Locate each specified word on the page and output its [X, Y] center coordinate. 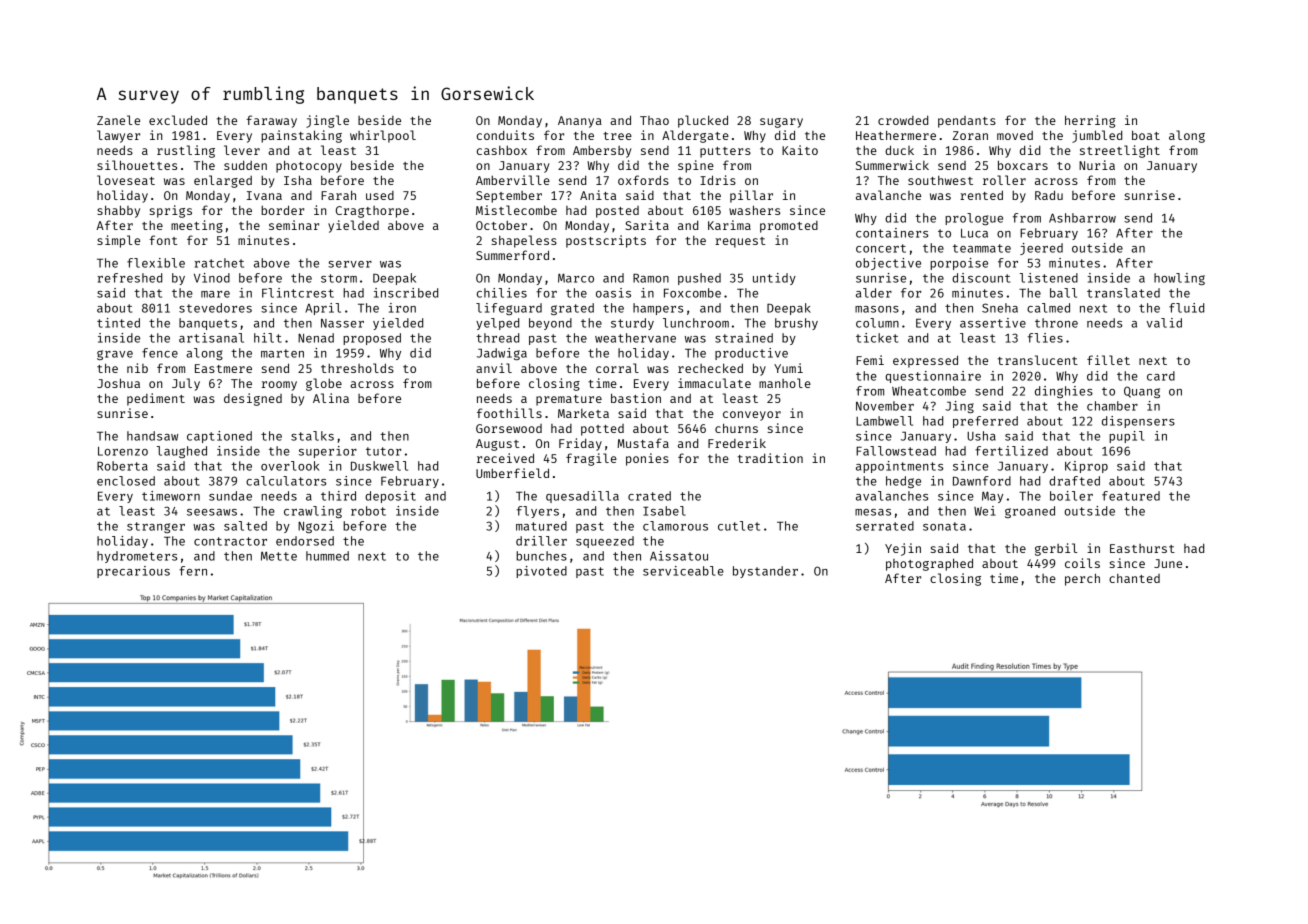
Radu [1049, 195]
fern [193, 571]
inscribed [406, 293]
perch [1082, 579]
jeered [1041, 249]
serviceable [683, 571]
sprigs [171, 211]
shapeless [524, 241]
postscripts [606, 241]
